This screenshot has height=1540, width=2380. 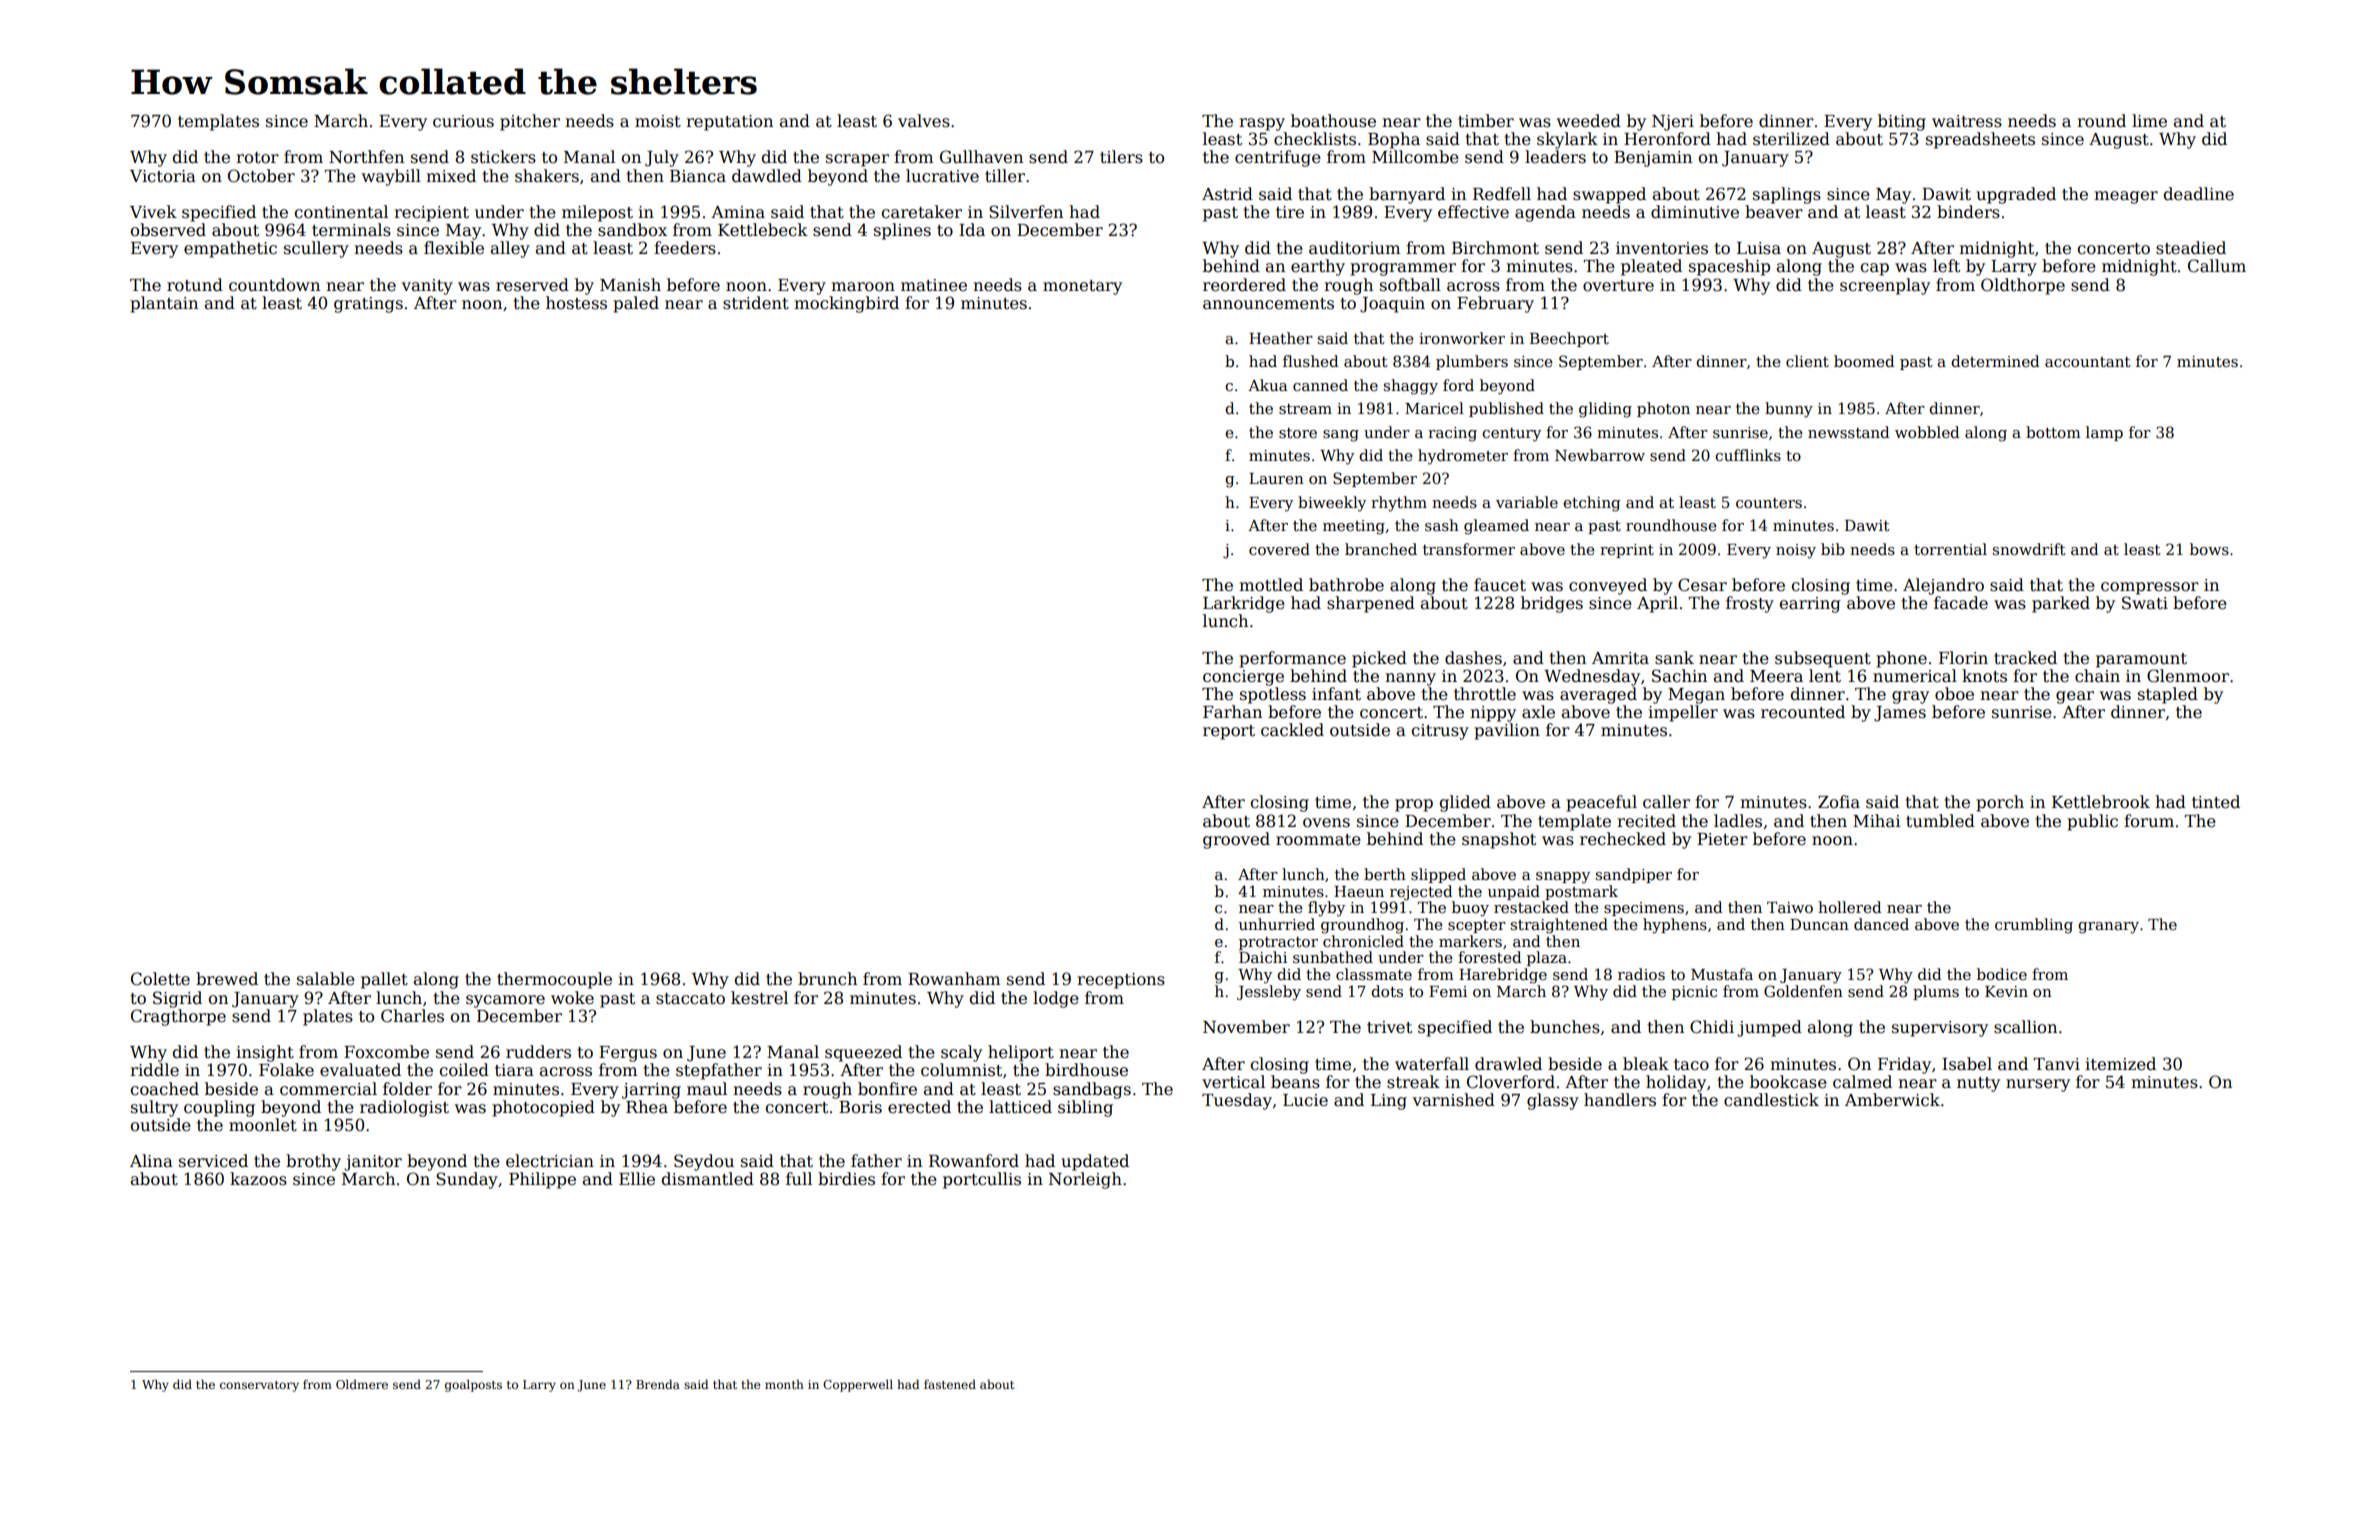 I want to click on paled, so click(x=636, y=304).
